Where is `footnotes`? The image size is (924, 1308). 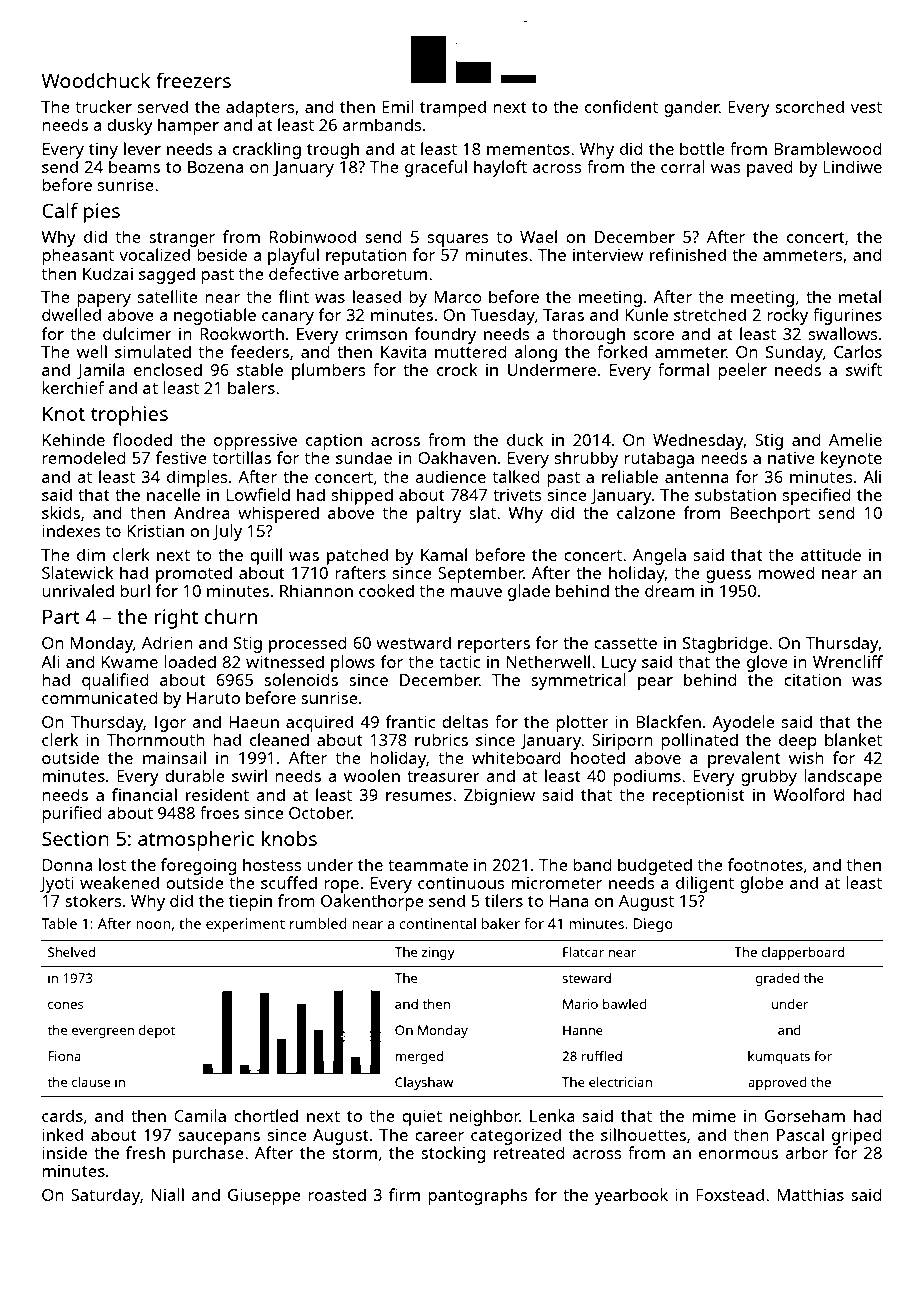 footnotes is located at coordinates (765, 864).
